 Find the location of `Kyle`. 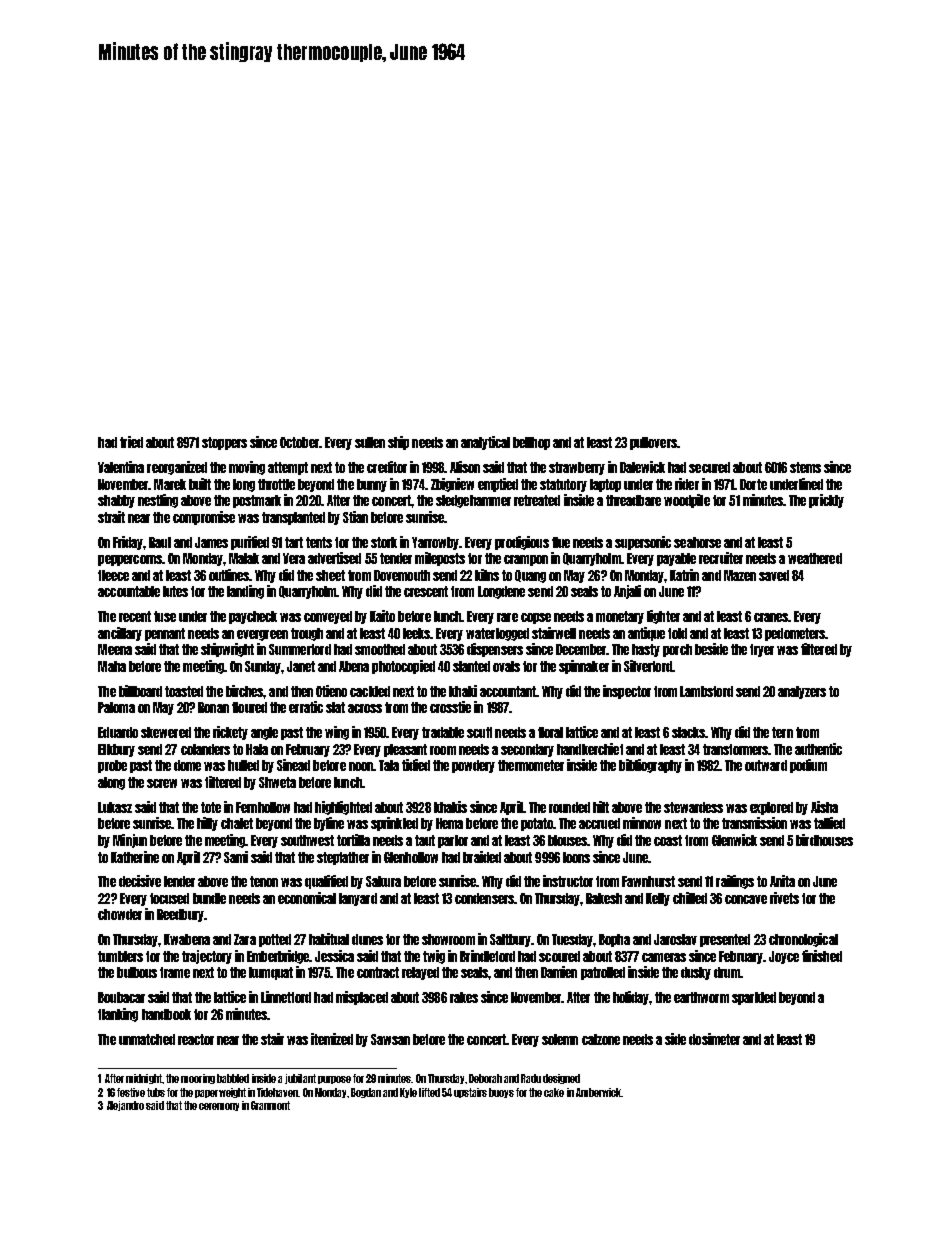

Kyle is located at coordinates (408, 1093).
